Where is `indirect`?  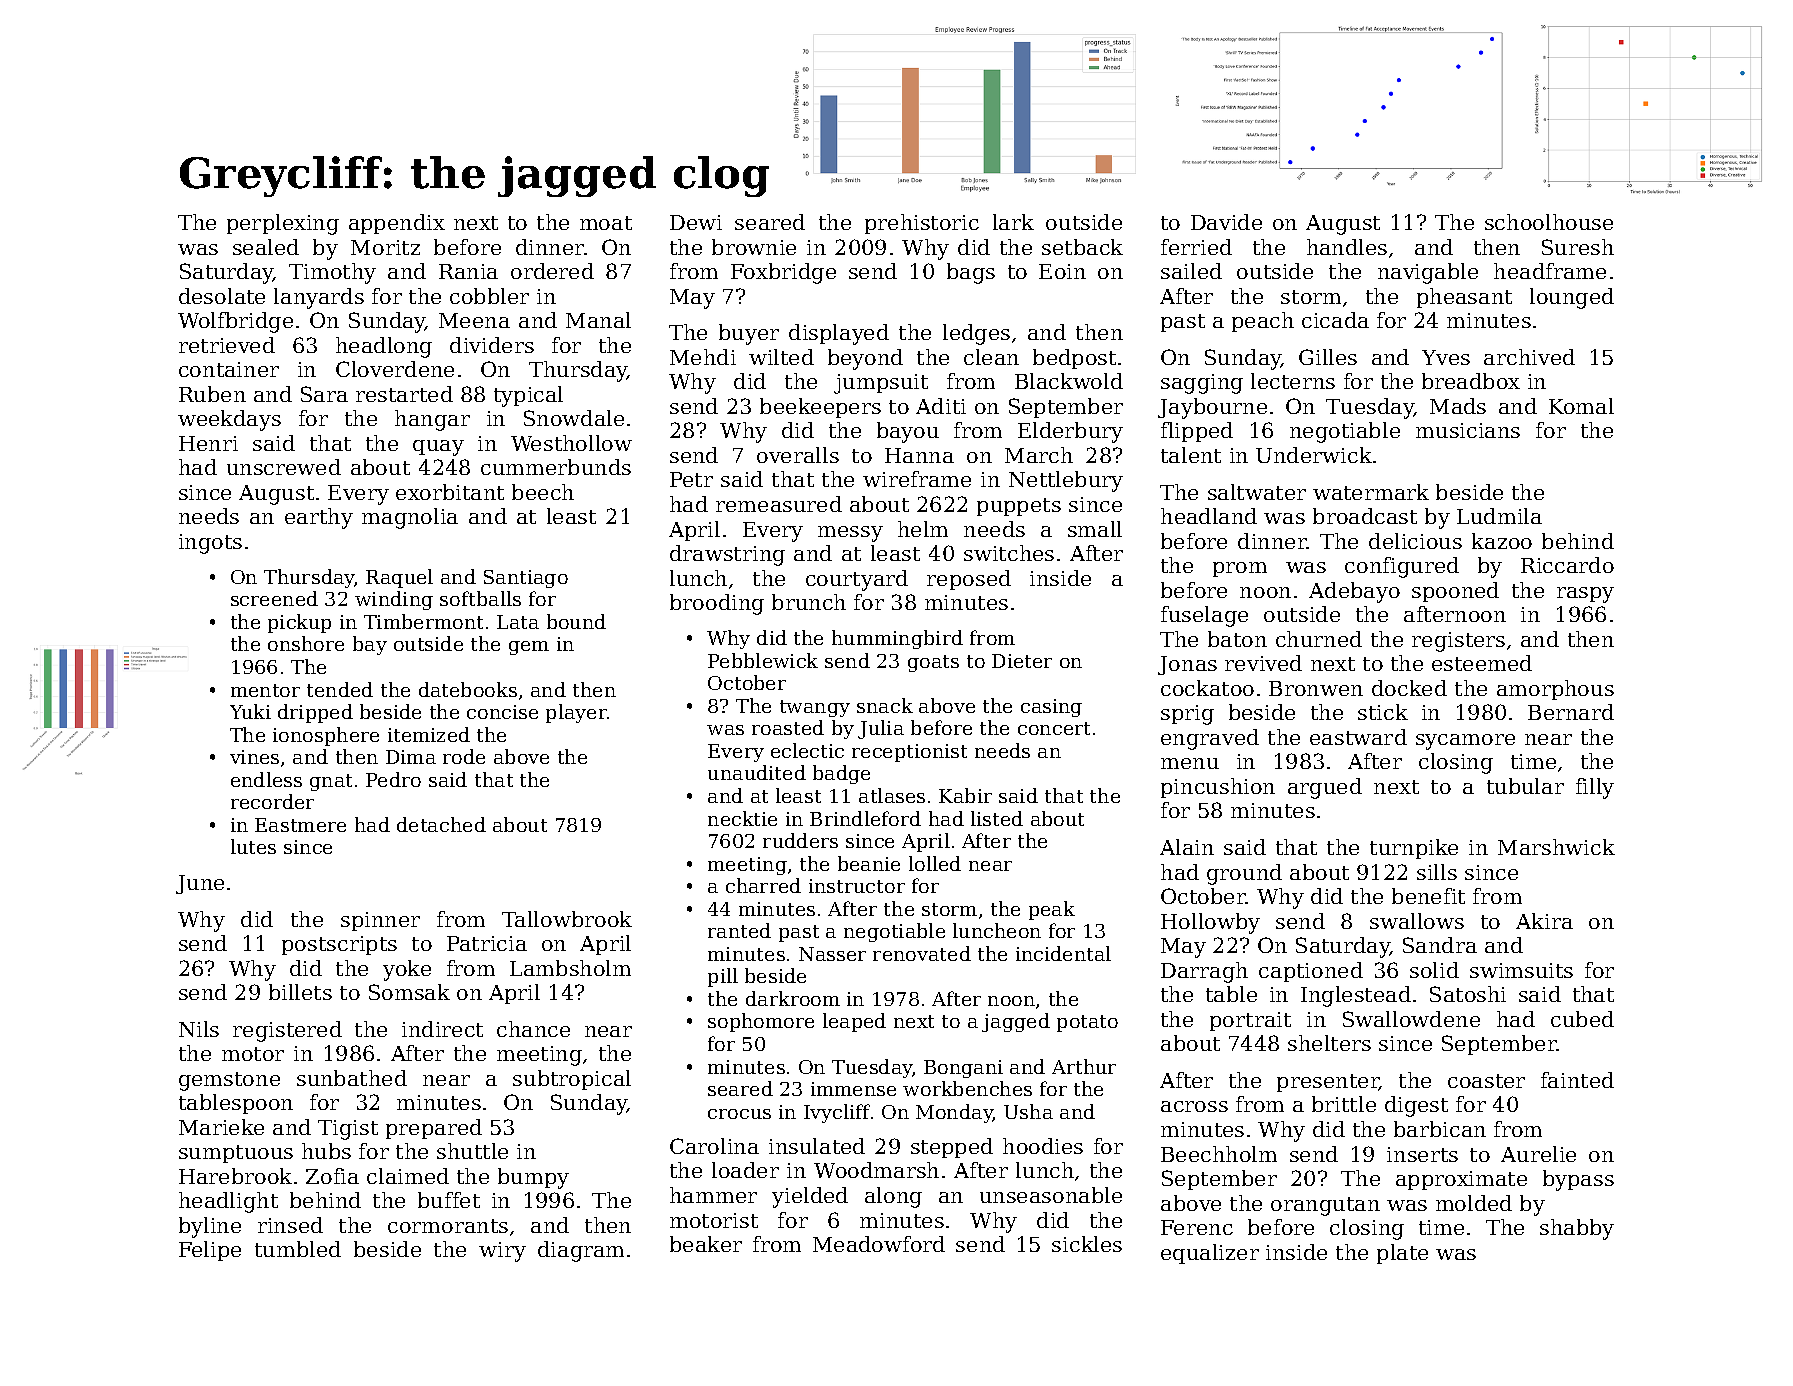 indirect is located at coordinates (442, 1029).
